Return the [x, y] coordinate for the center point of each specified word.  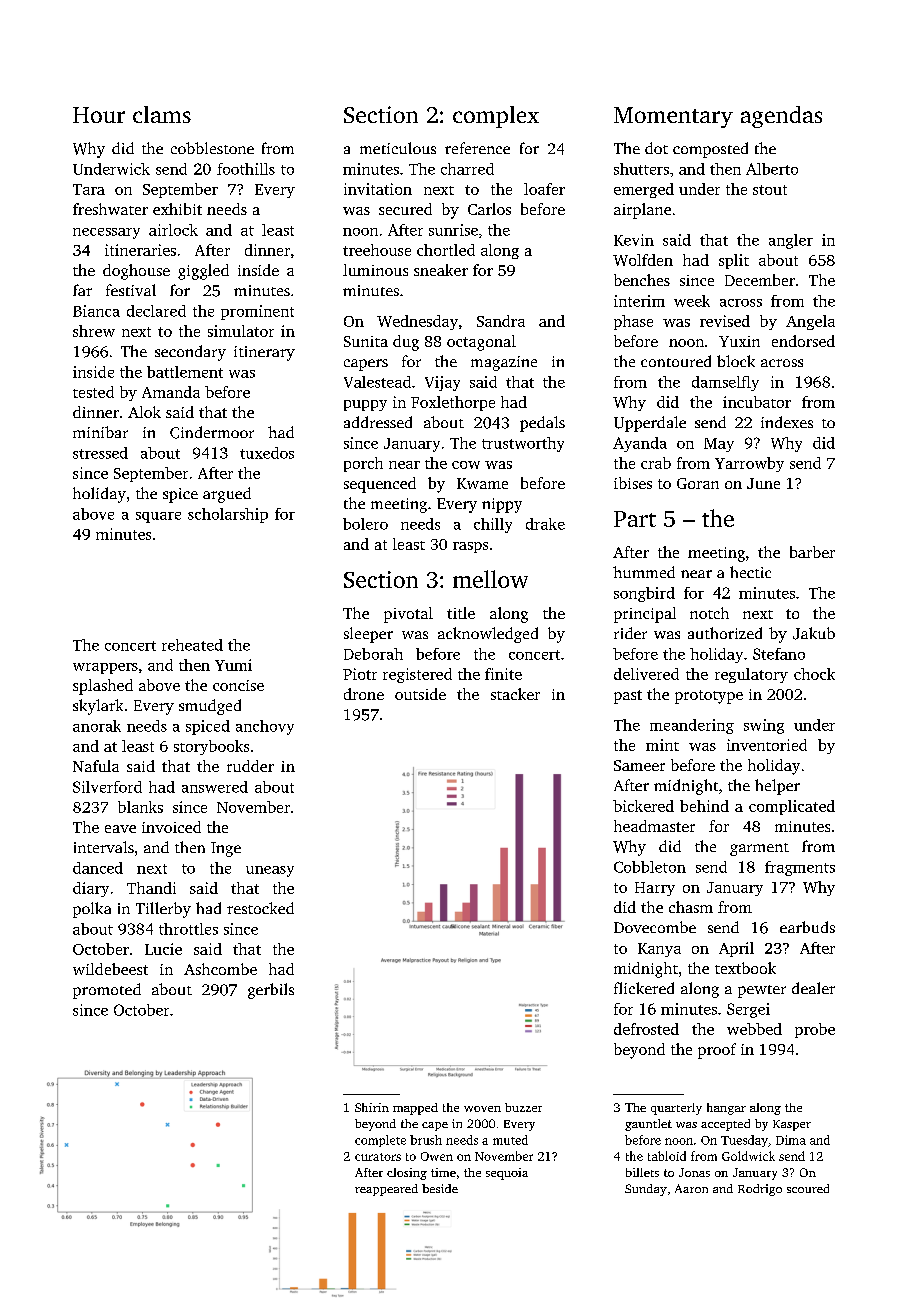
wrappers [105, 668]
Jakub [814, 633]
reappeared [386, 1190]
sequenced [380, 485]
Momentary [673, 117]
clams [162, 114]
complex [496, 117]
